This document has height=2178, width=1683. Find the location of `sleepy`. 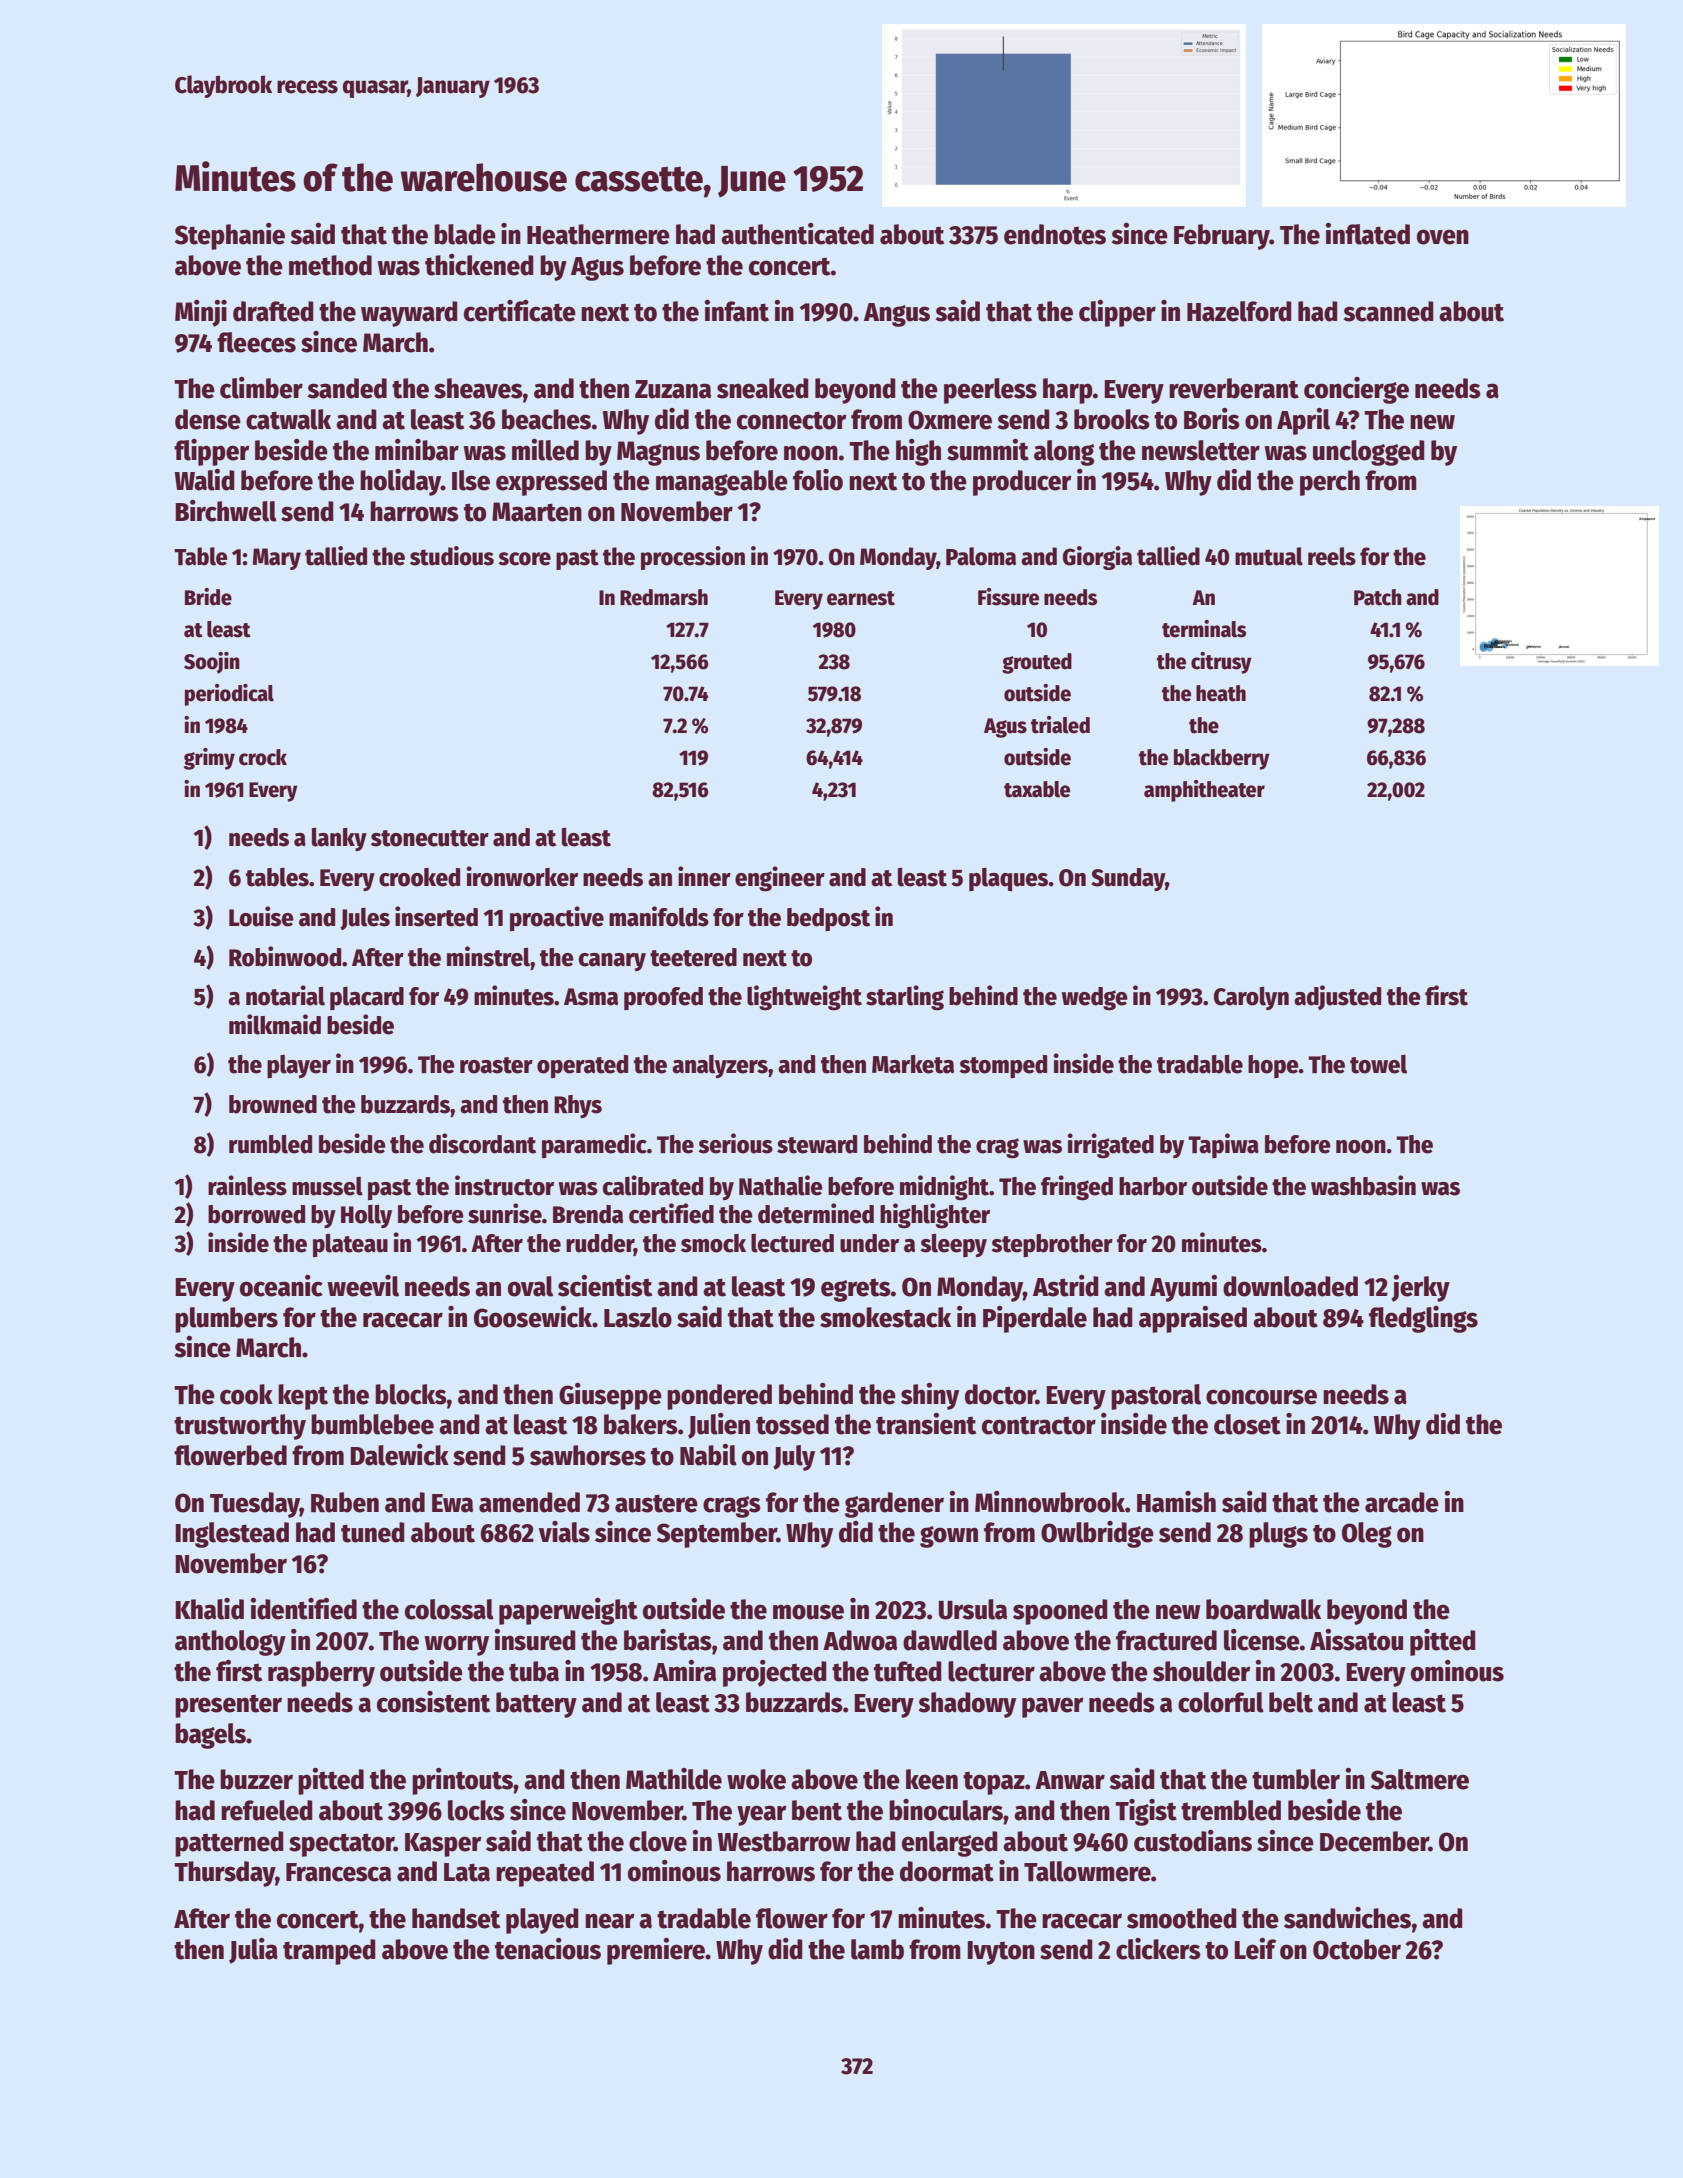

sleepy is located at coordinates (953, 1245).
